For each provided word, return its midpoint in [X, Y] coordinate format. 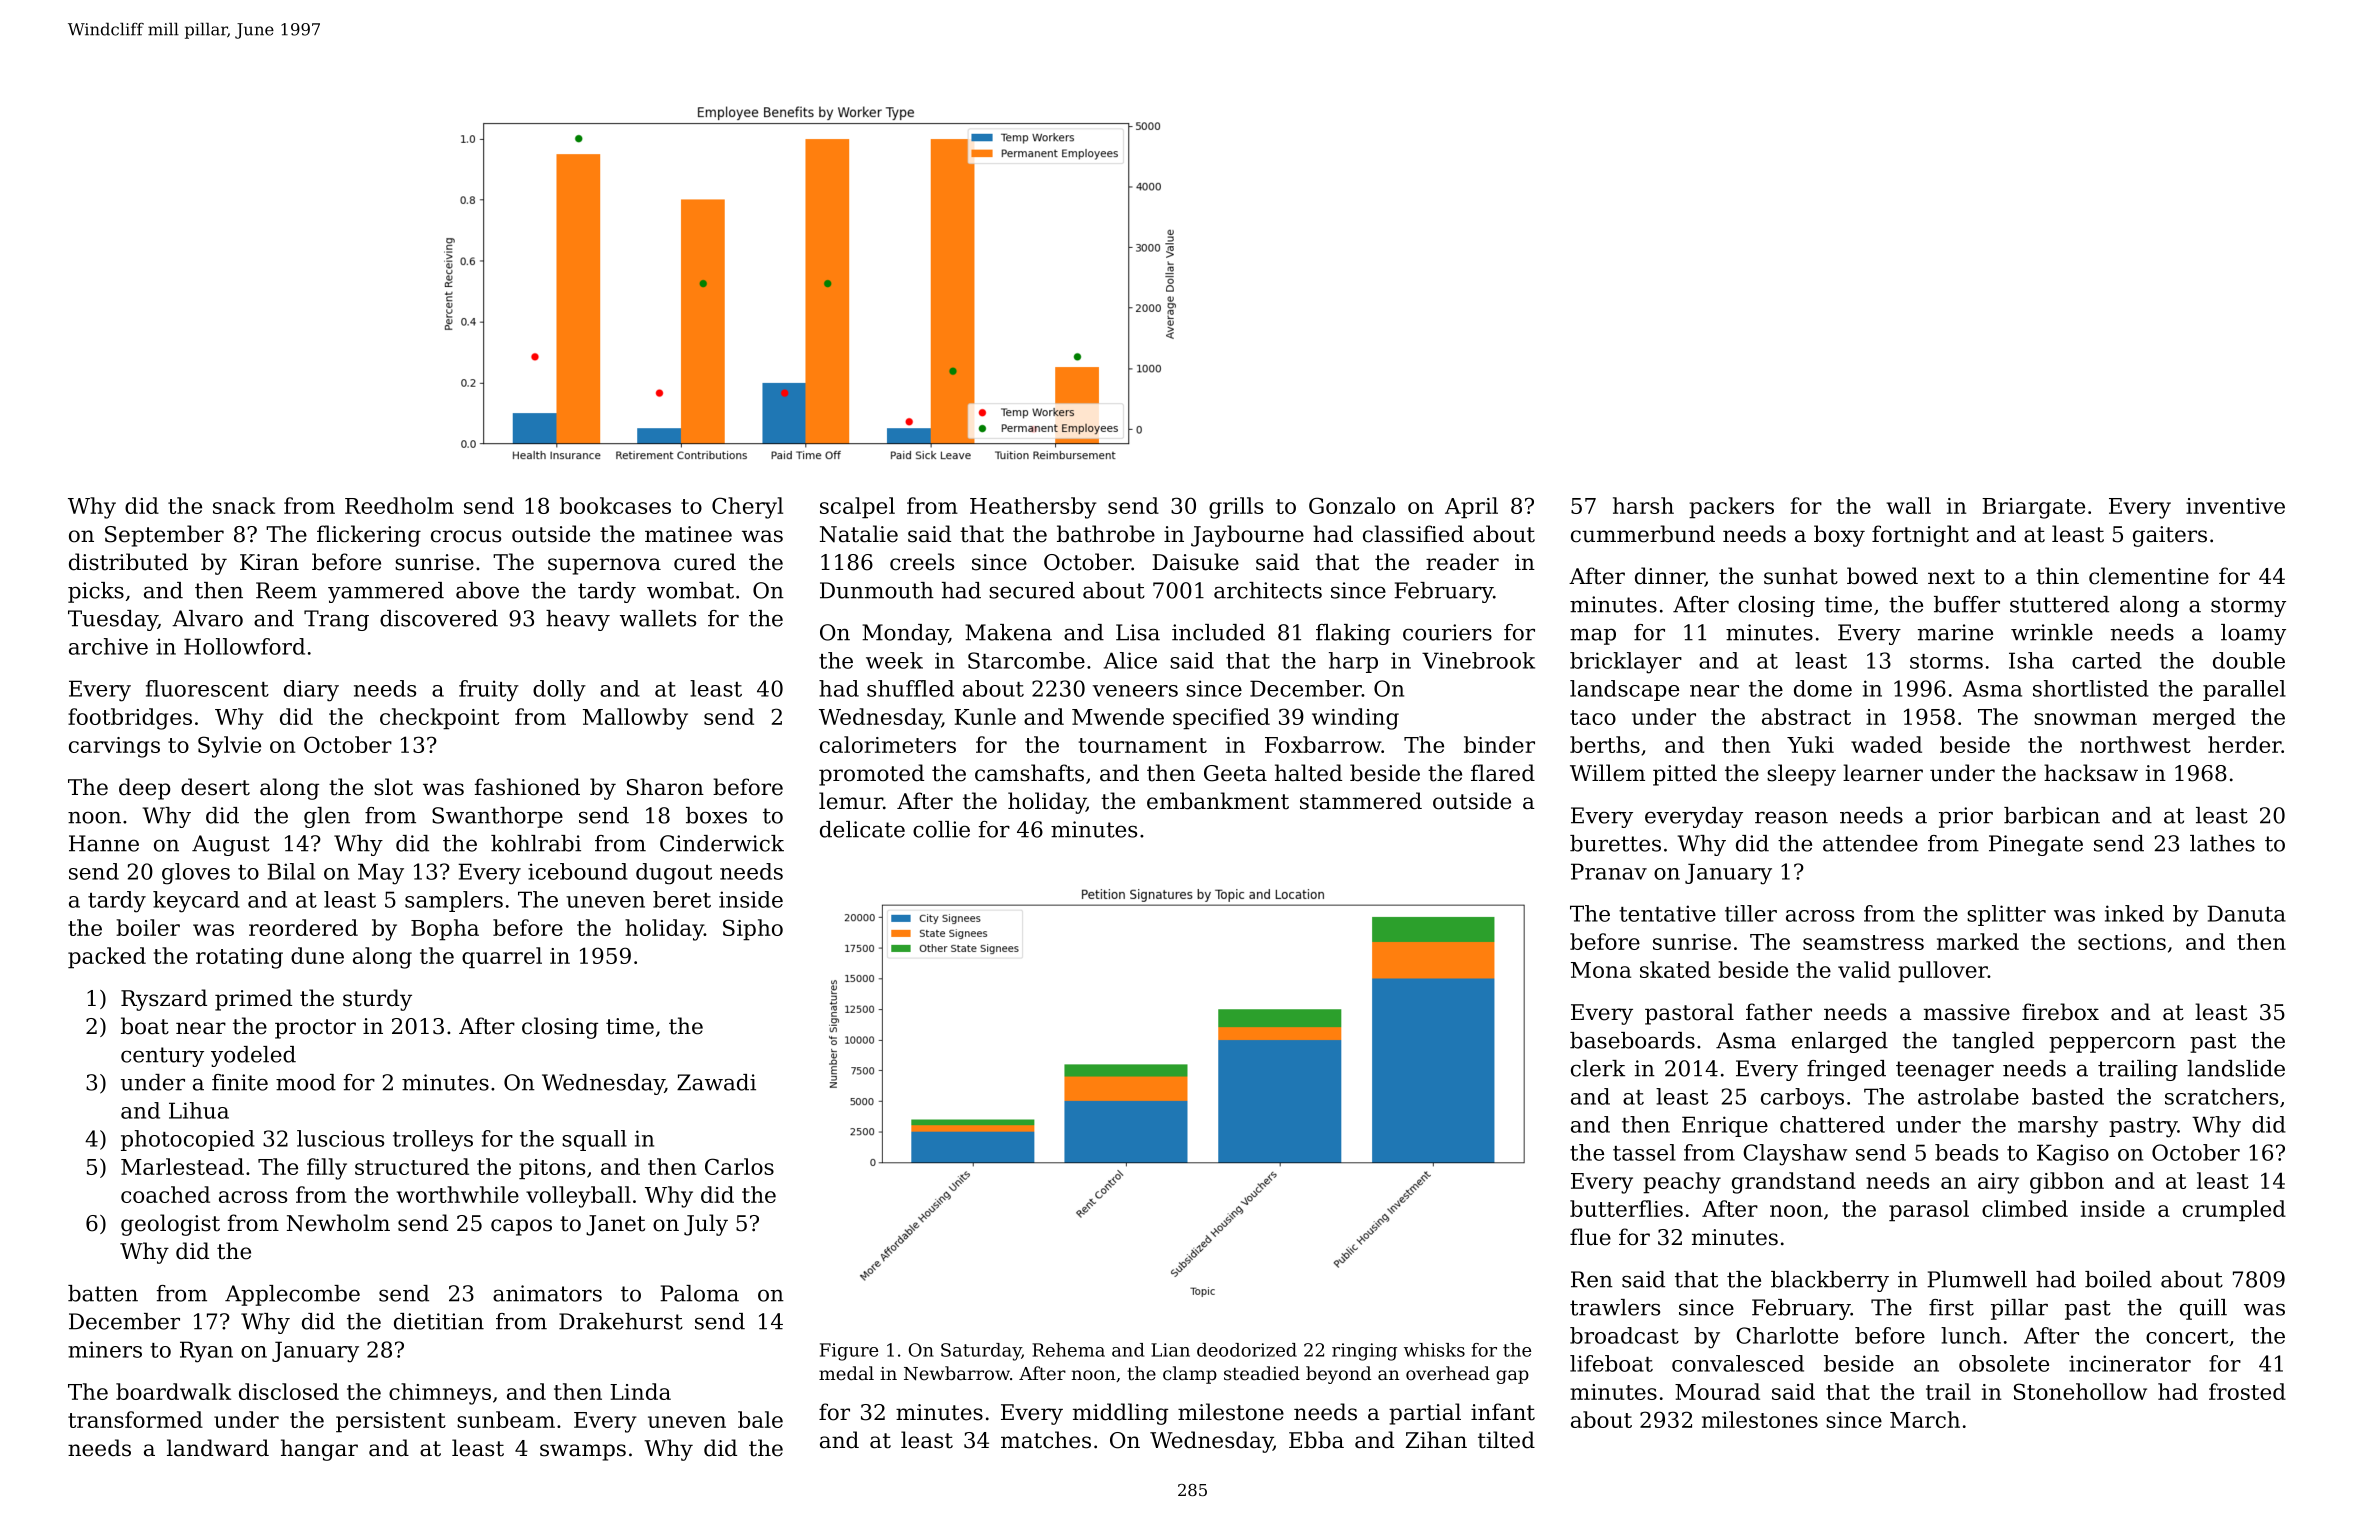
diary [311, 691]
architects [1268, 590]
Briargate [2033, 508]
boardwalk [173, 1391]
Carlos [739, 1166]
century [162, 1057]
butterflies [1626, 1208]
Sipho [753, 930]
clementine [2149, 576]
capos [521, 1227]
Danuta [2246, 913]
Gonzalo [1352, 505]
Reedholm [399, 505]
